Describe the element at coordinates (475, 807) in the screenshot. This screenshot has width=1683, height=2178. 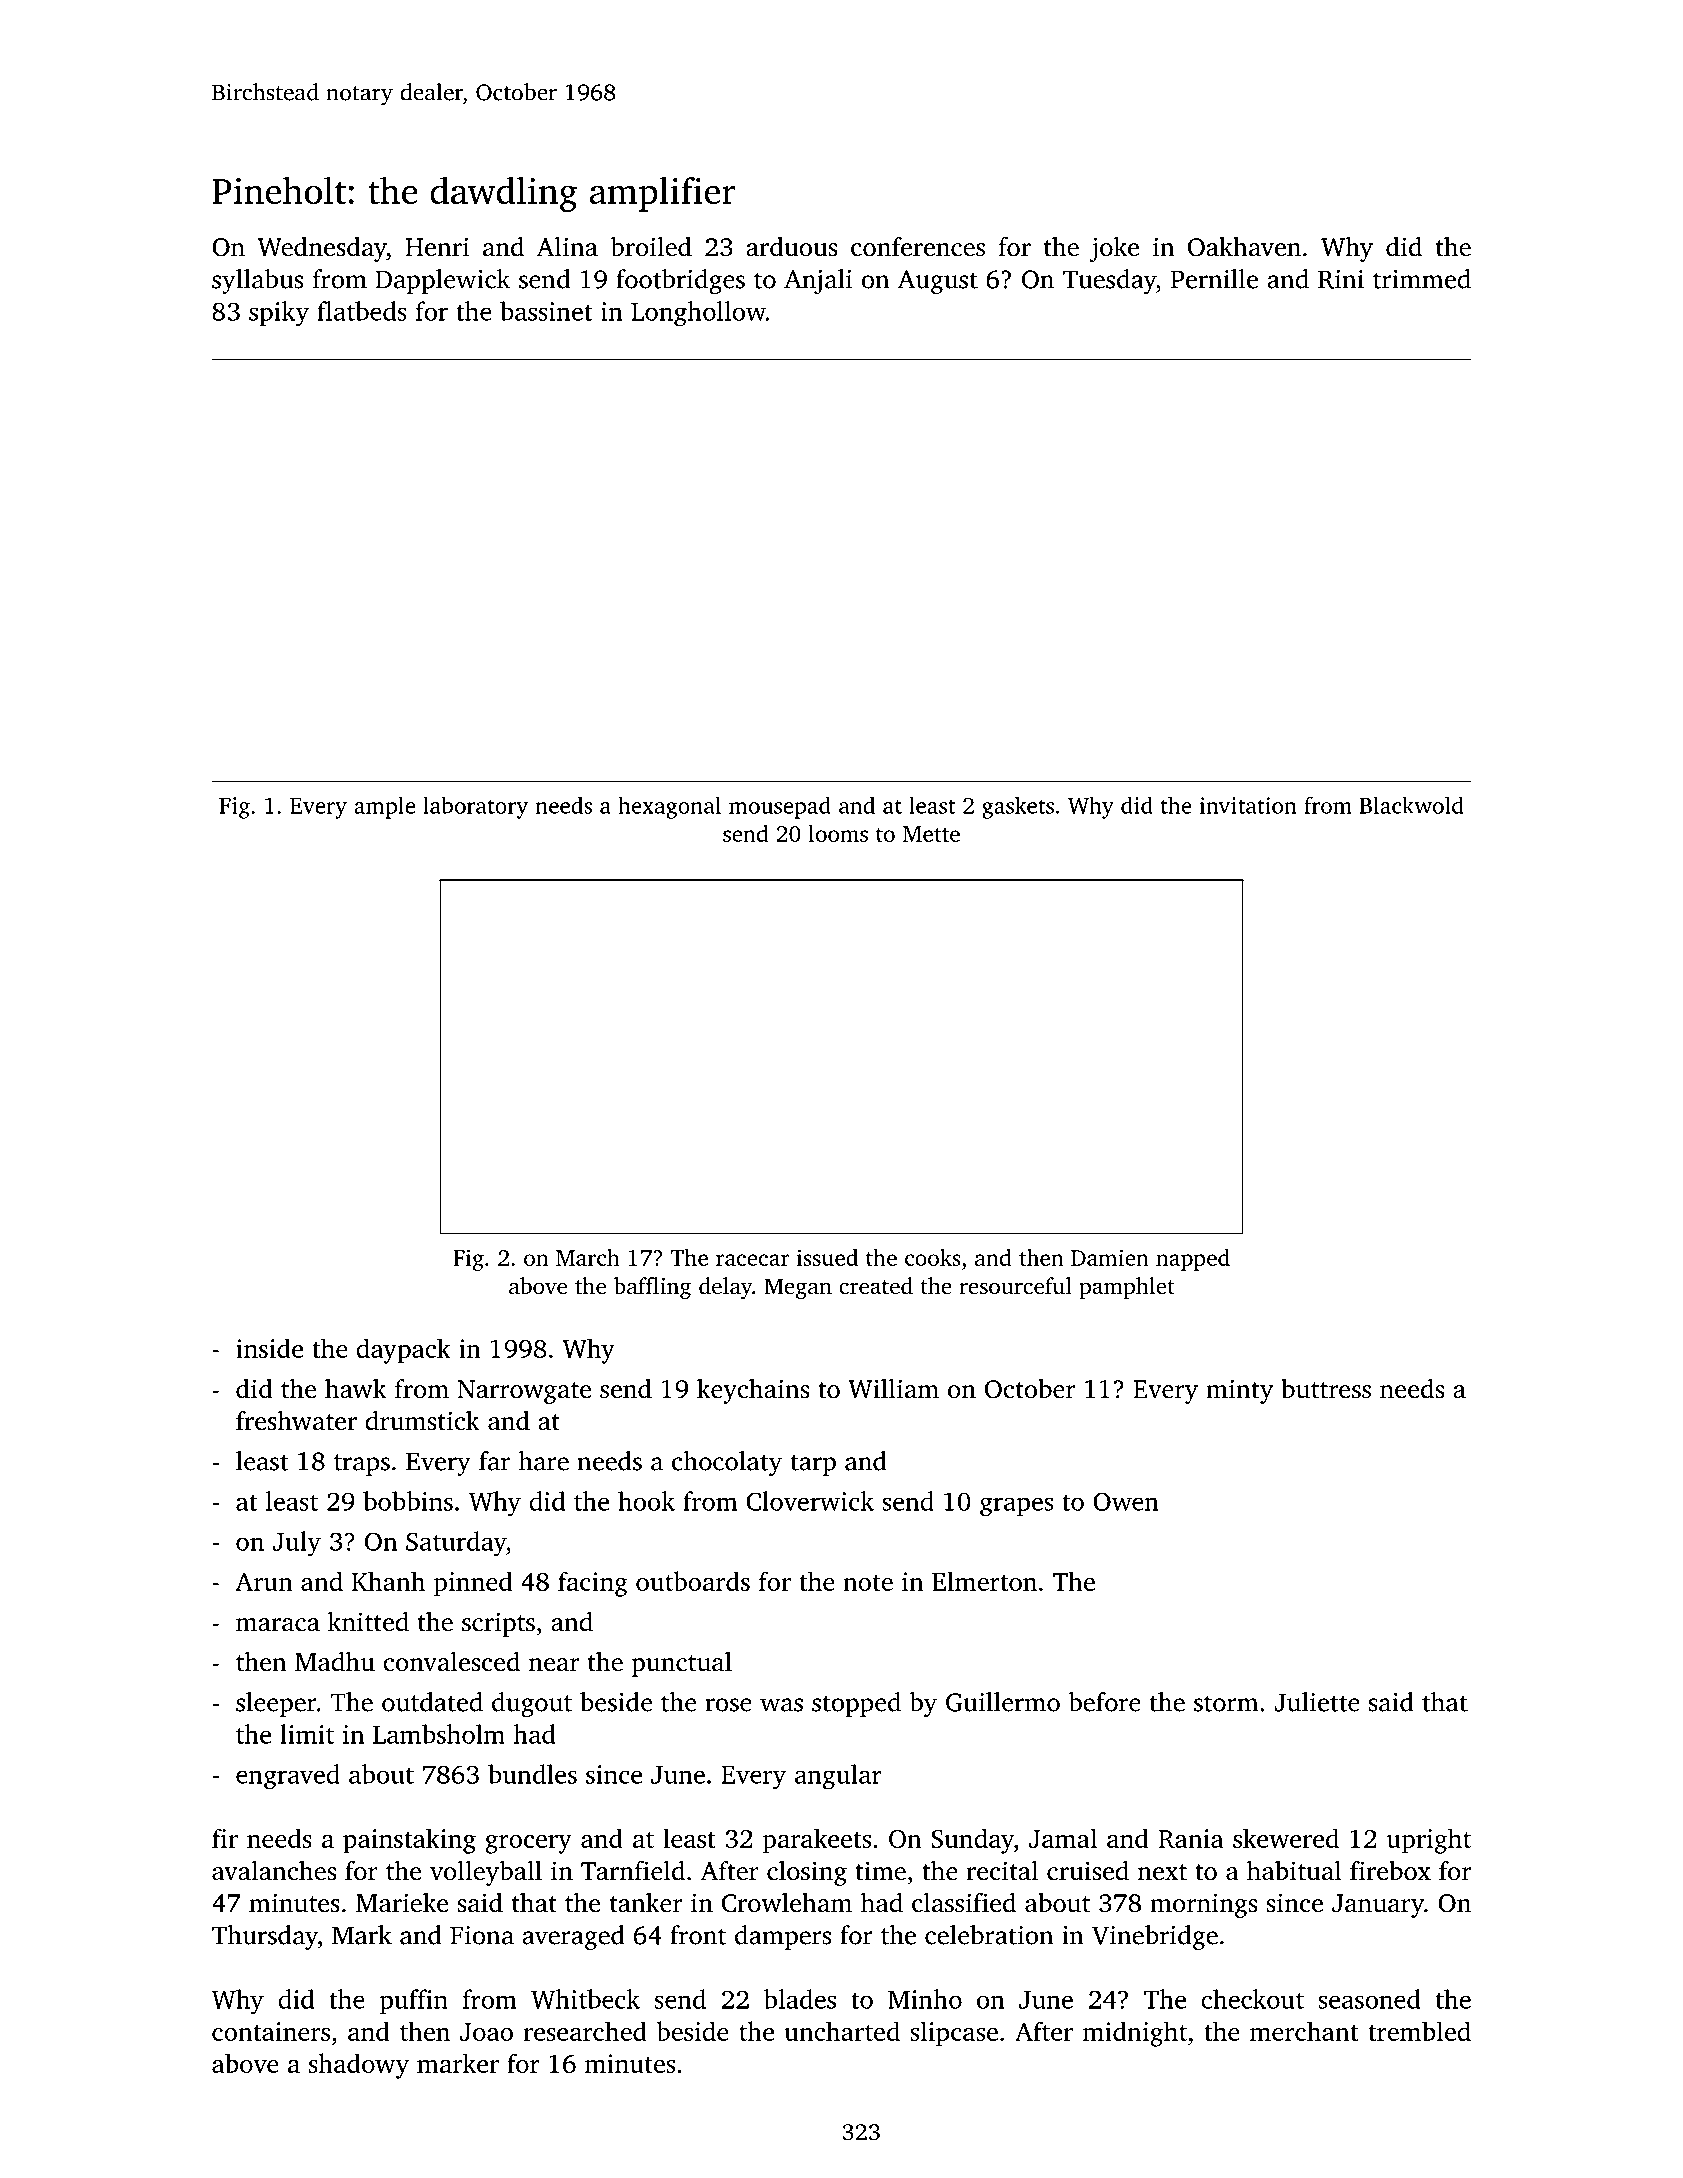
I see `laboratory` at that location.
